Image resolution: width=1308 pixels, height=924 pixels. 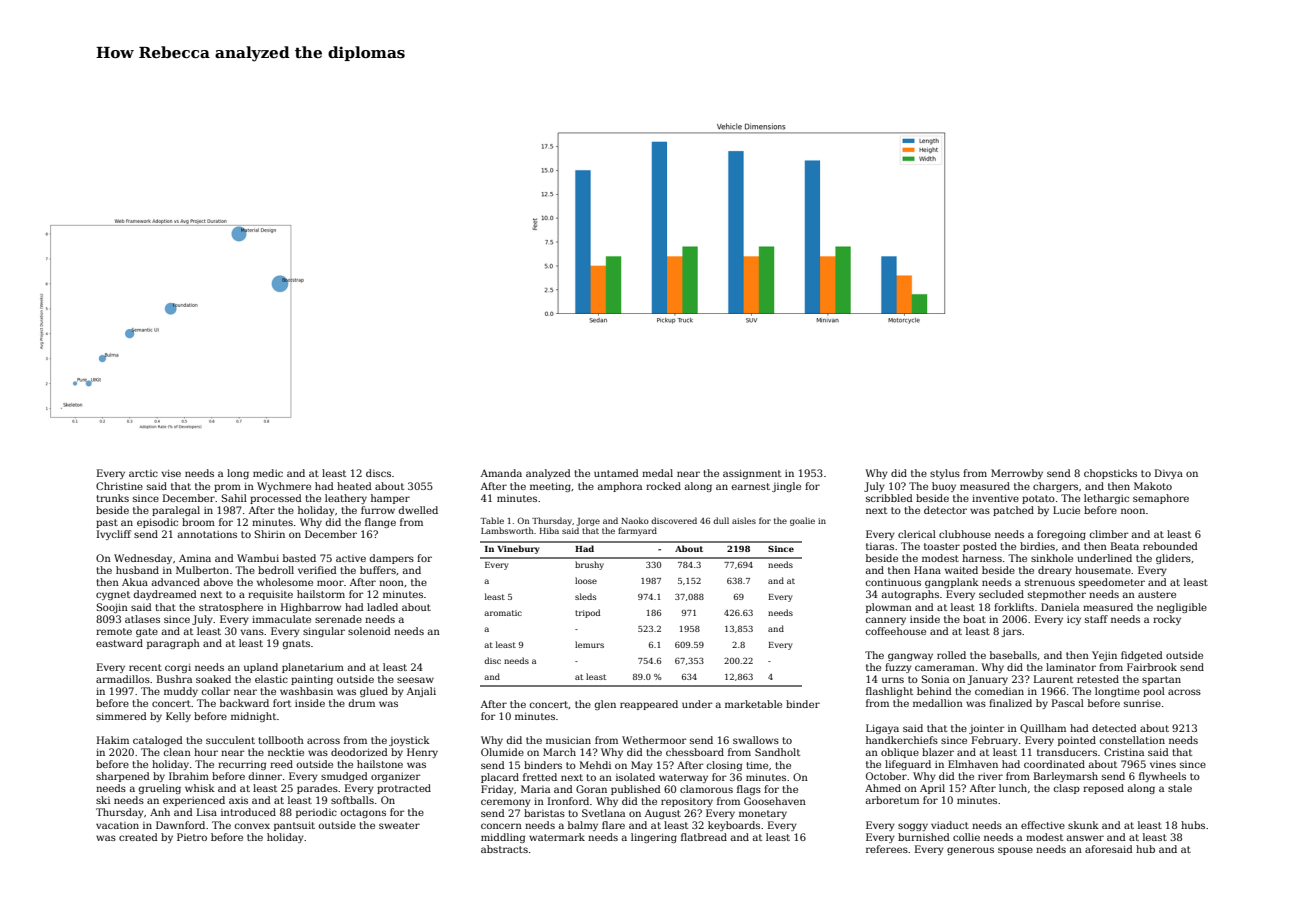 What do you see at coordinates (987, 729) in the screenshot?
I see `jointer` at bounding box center [987, 729].
